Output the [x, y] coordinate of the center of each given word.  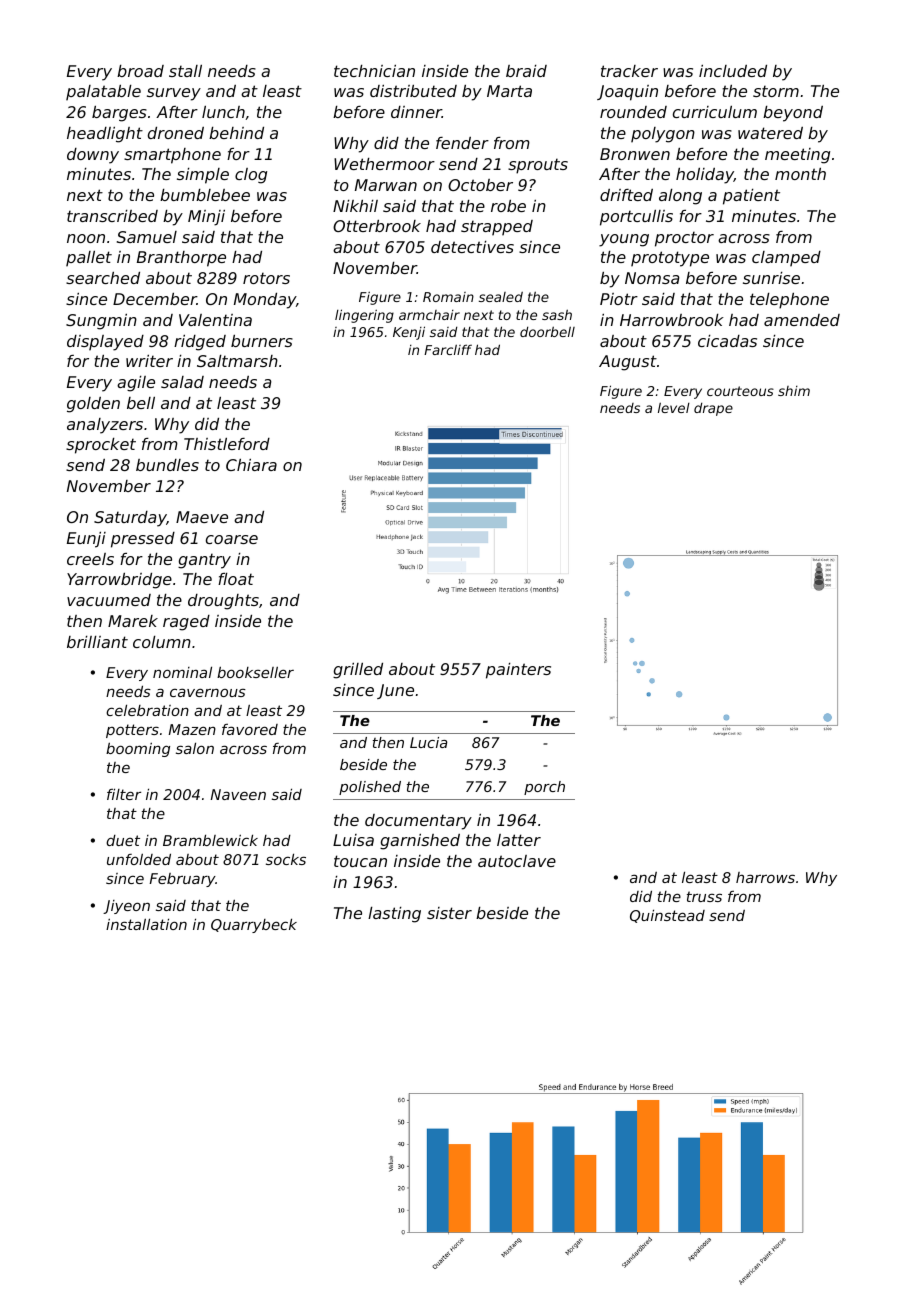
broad [140, 71]
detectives [472, 247]
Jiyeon [126, 907]
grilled [358, 671]
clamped [786, 259]
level [674, 407]
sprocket [101, 446]
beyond [793, 114]
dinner [416, 112]
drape [713, 409]
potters [132, 731]
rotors [266, 278]
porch [544, 788]
